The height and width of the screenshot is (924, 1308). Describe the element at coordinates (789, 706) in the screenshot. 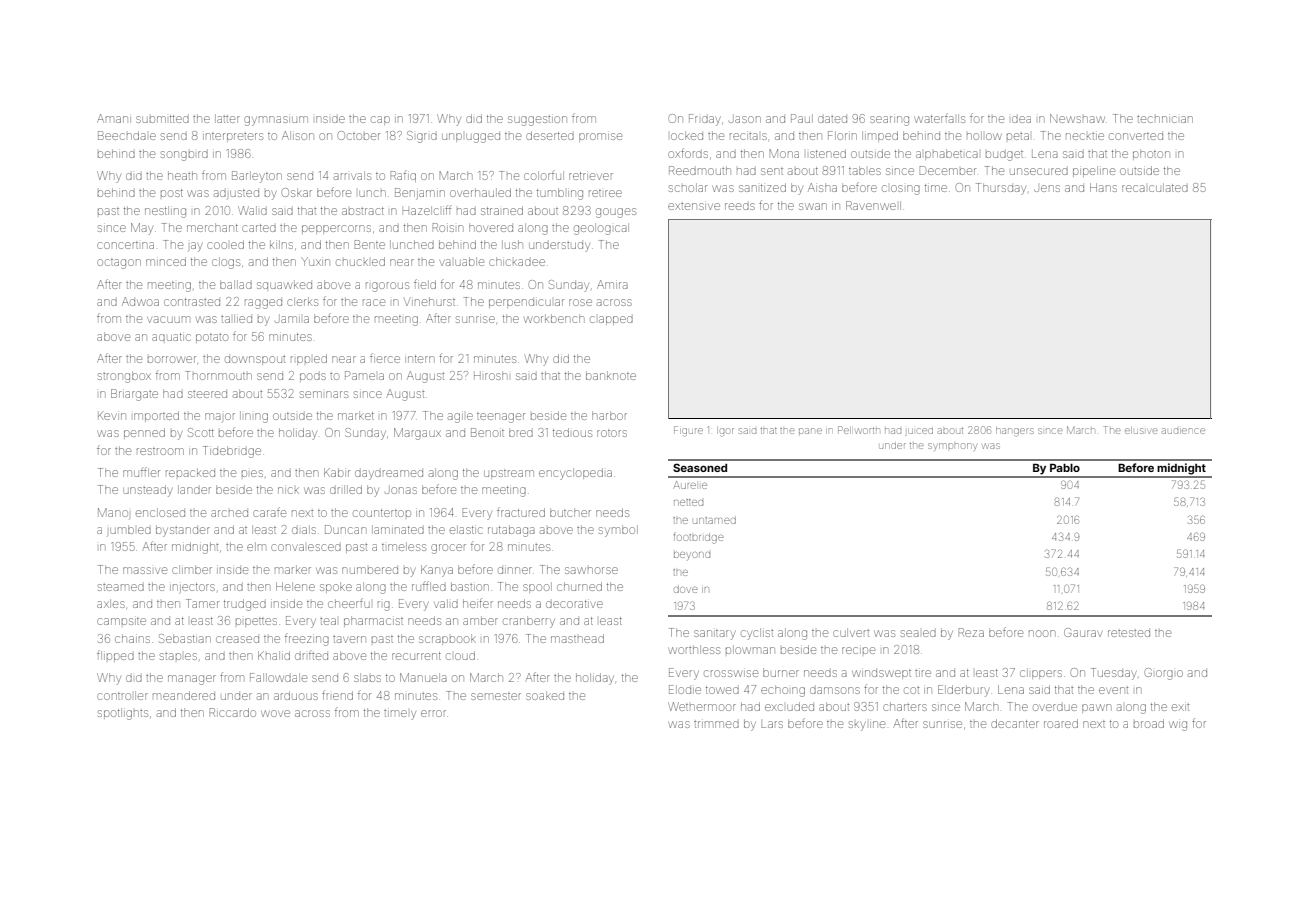

I see `excluded` at that location.
